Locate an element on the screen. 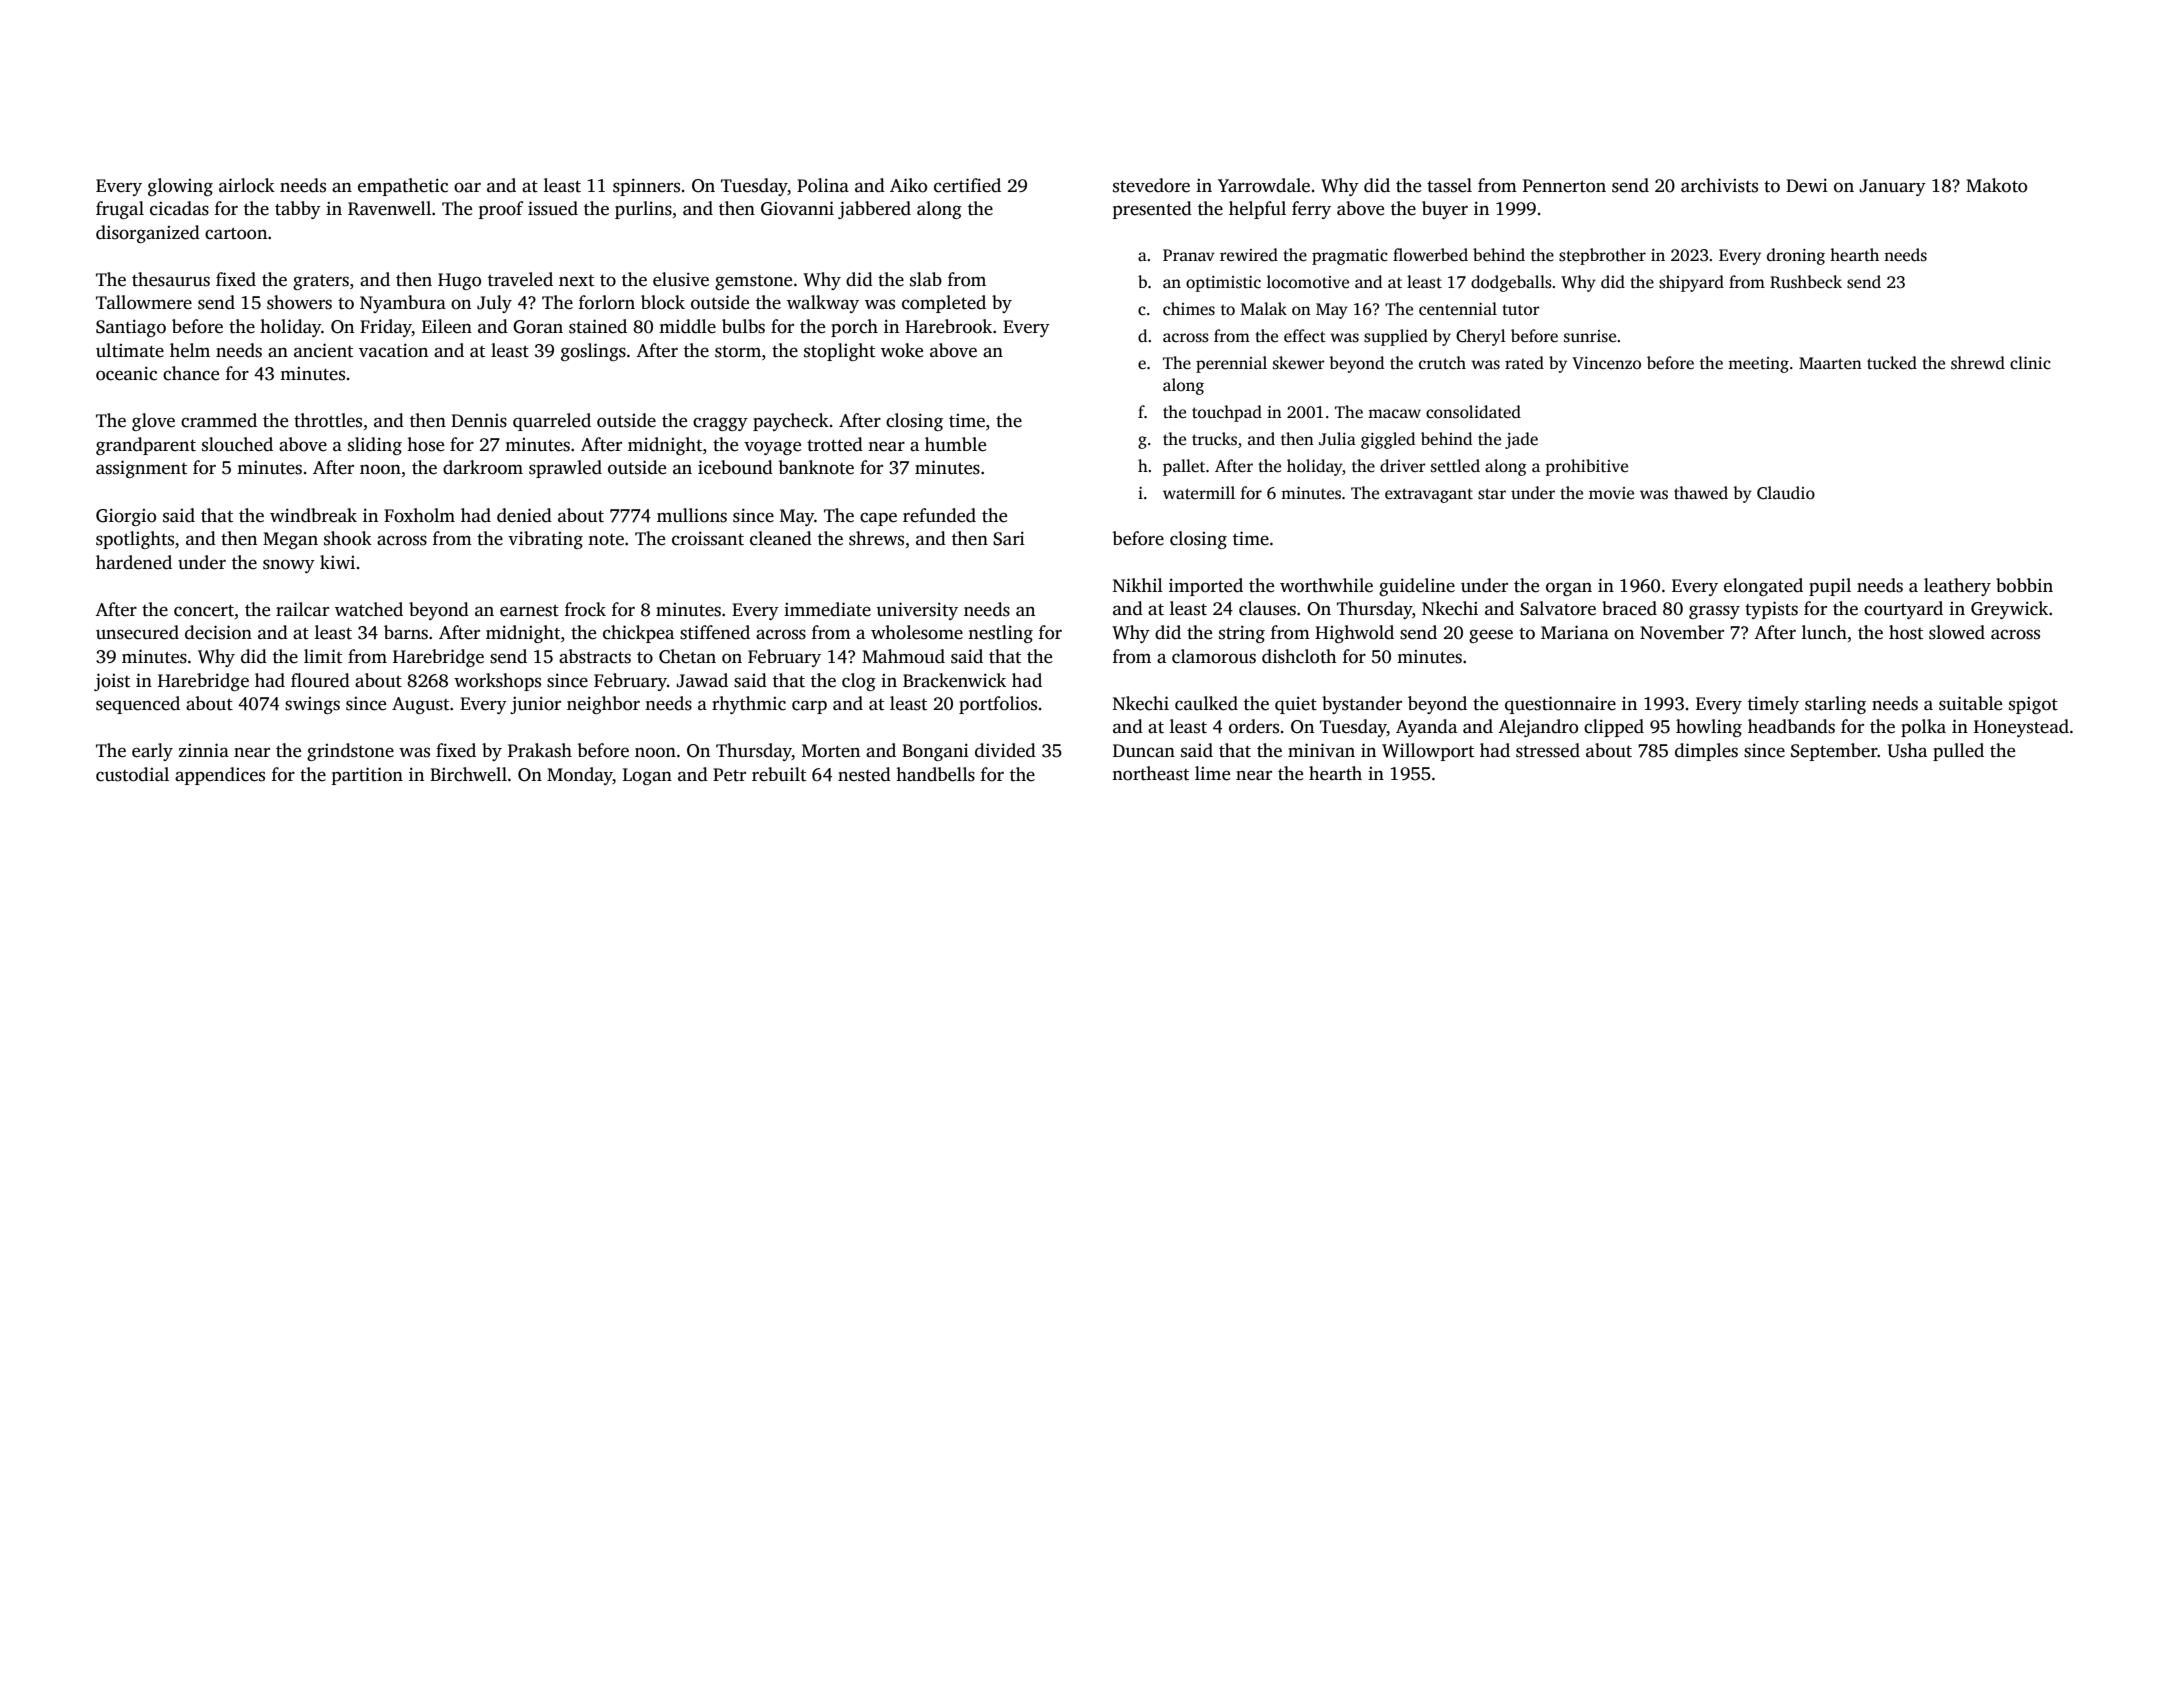  pulled is located at coordinates (1958, 752).
